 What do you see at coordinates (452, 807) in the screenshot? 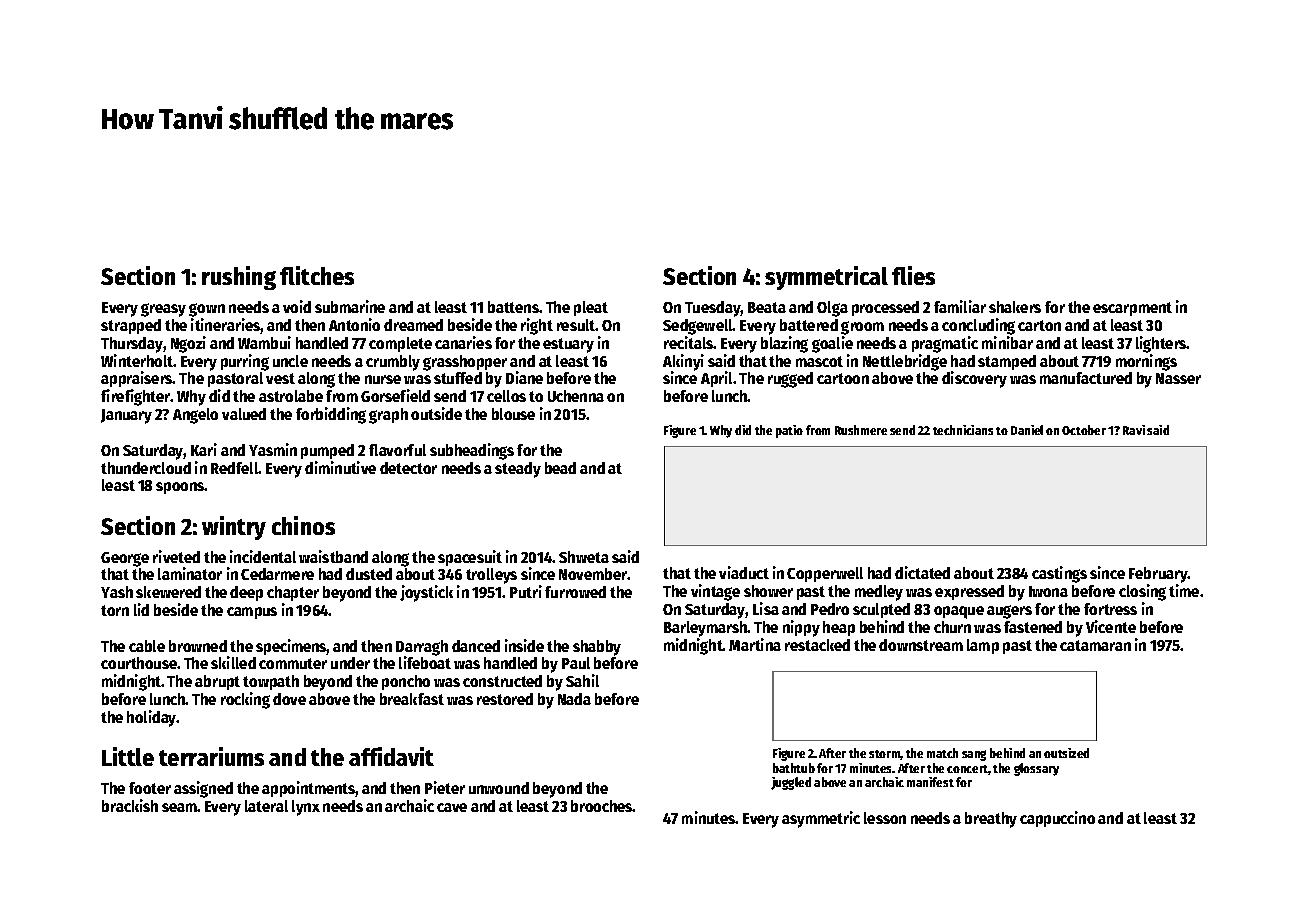
I see `cave` at bounding box center [452, 807].
